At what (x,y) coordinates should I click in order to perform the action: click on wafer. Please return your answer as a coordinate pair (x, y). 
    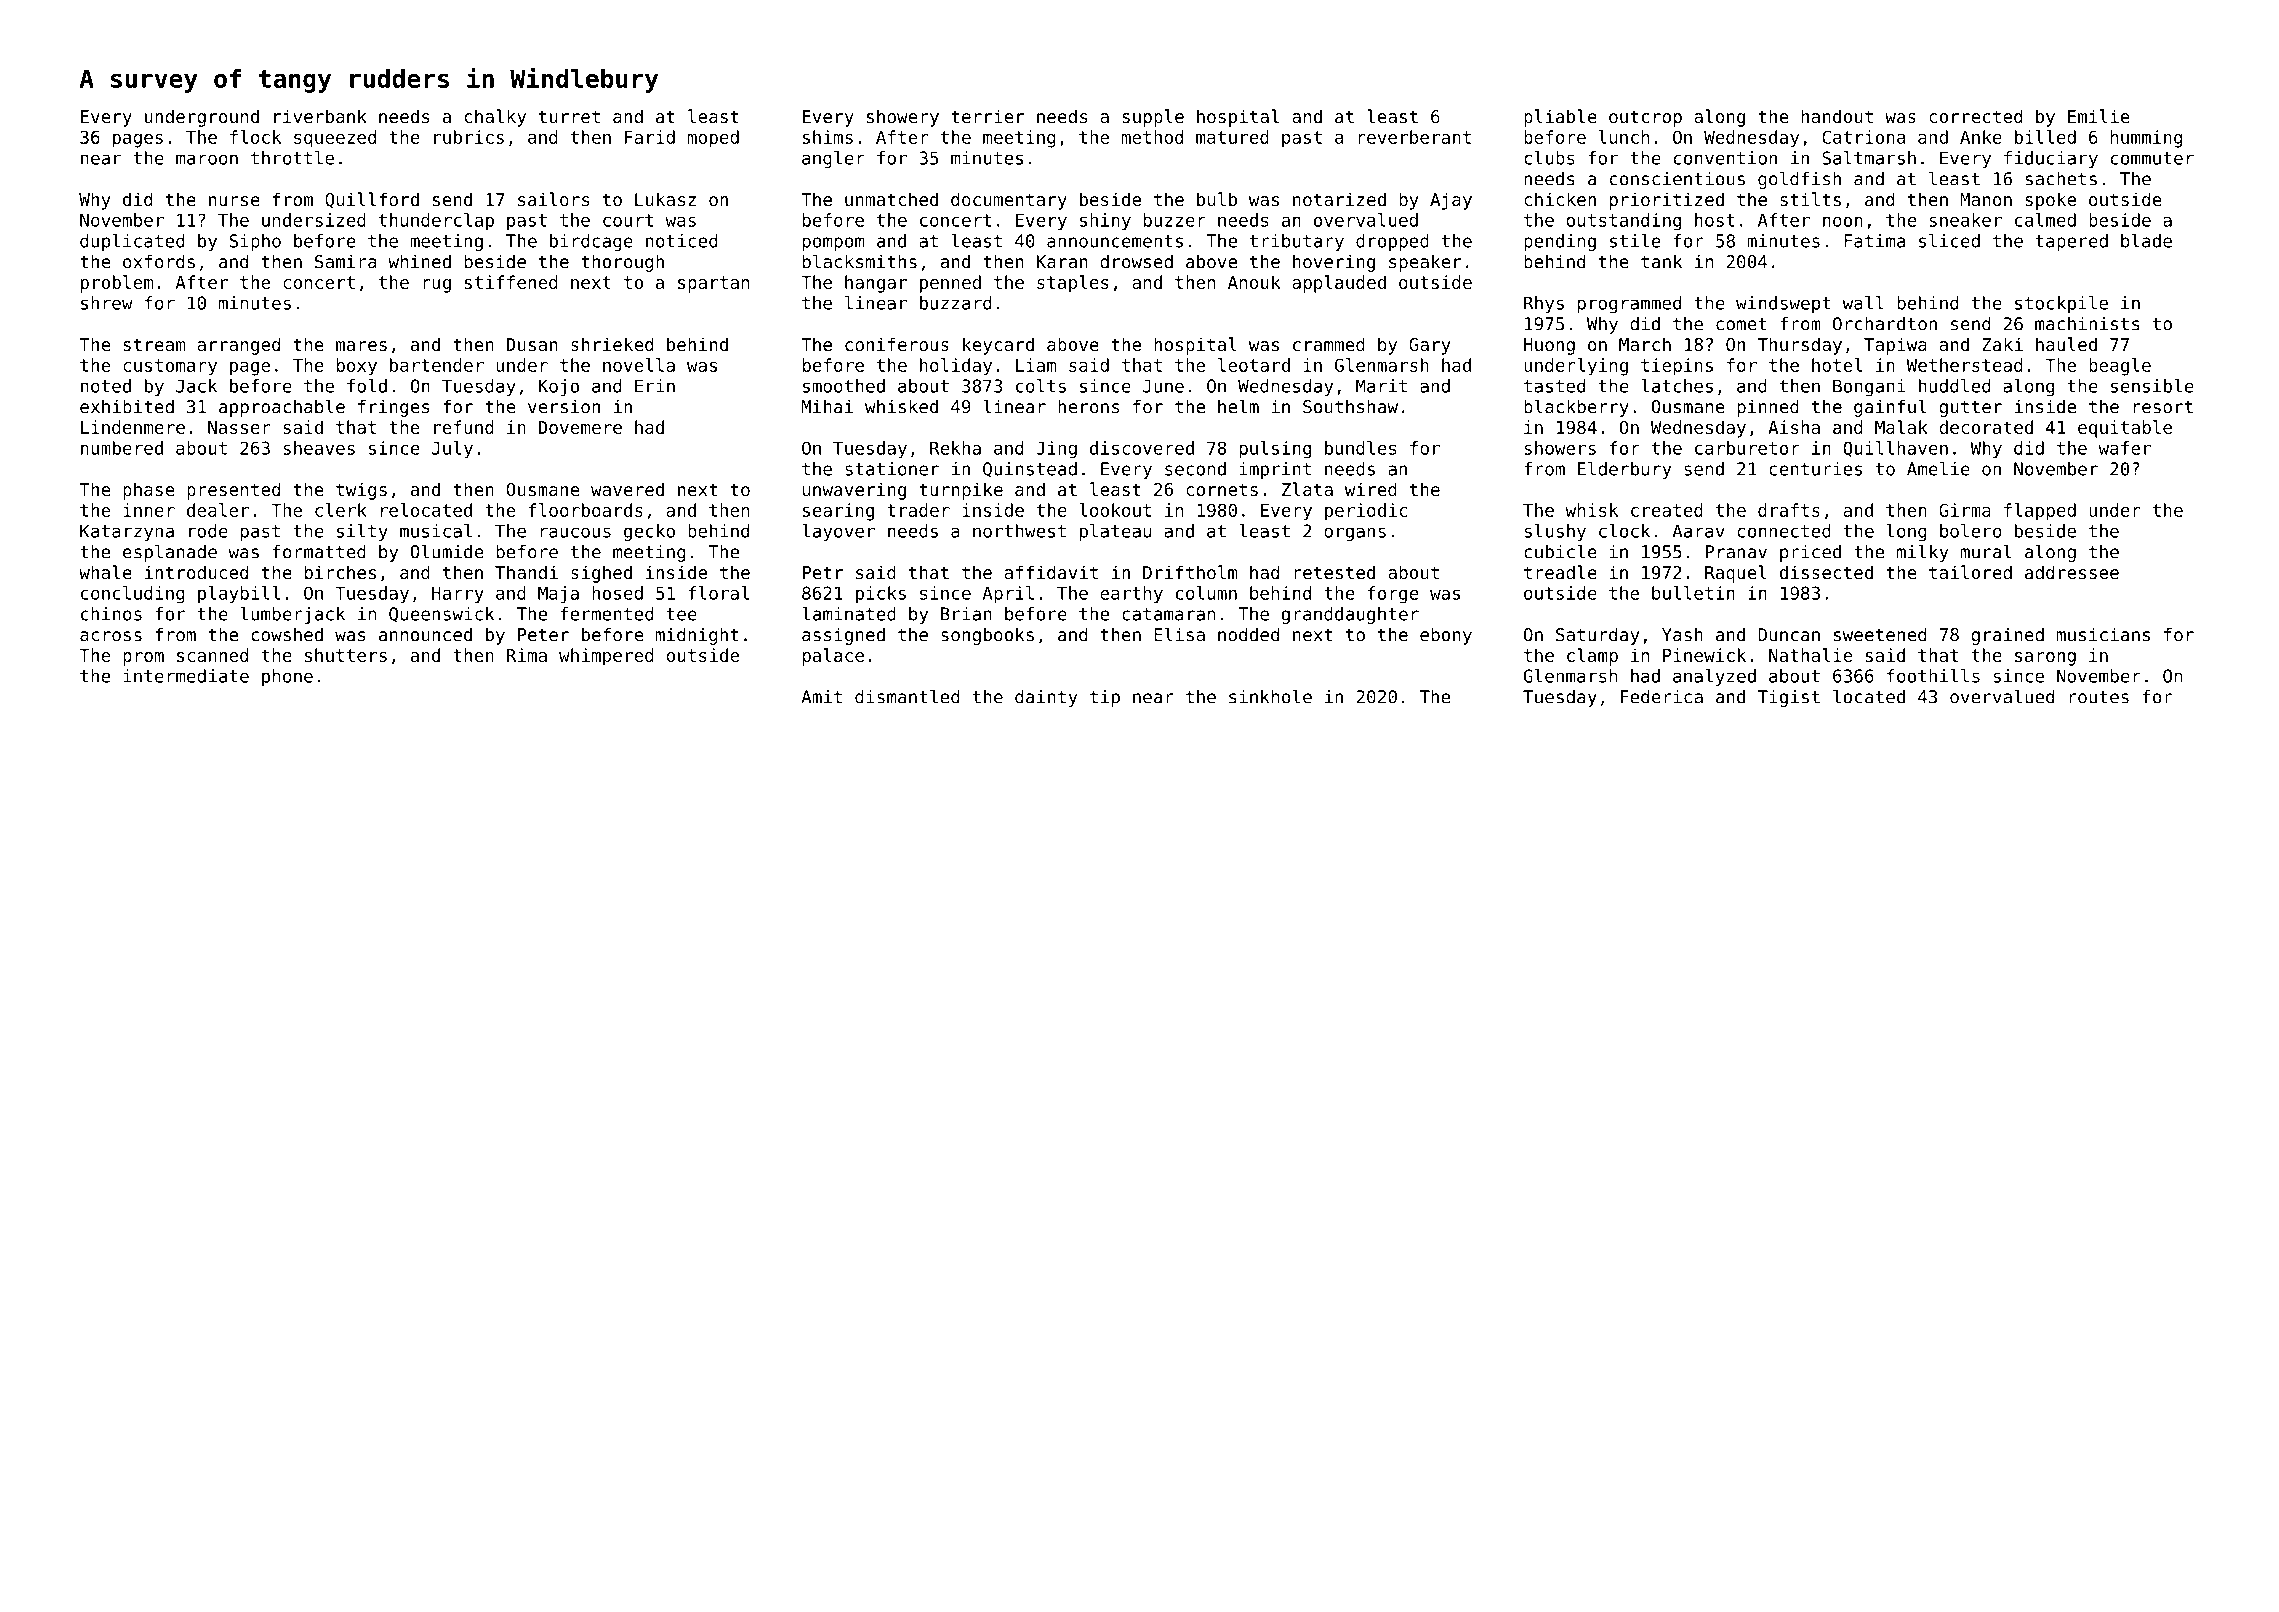
    Looking at the image, I should click on (2124, 448).
